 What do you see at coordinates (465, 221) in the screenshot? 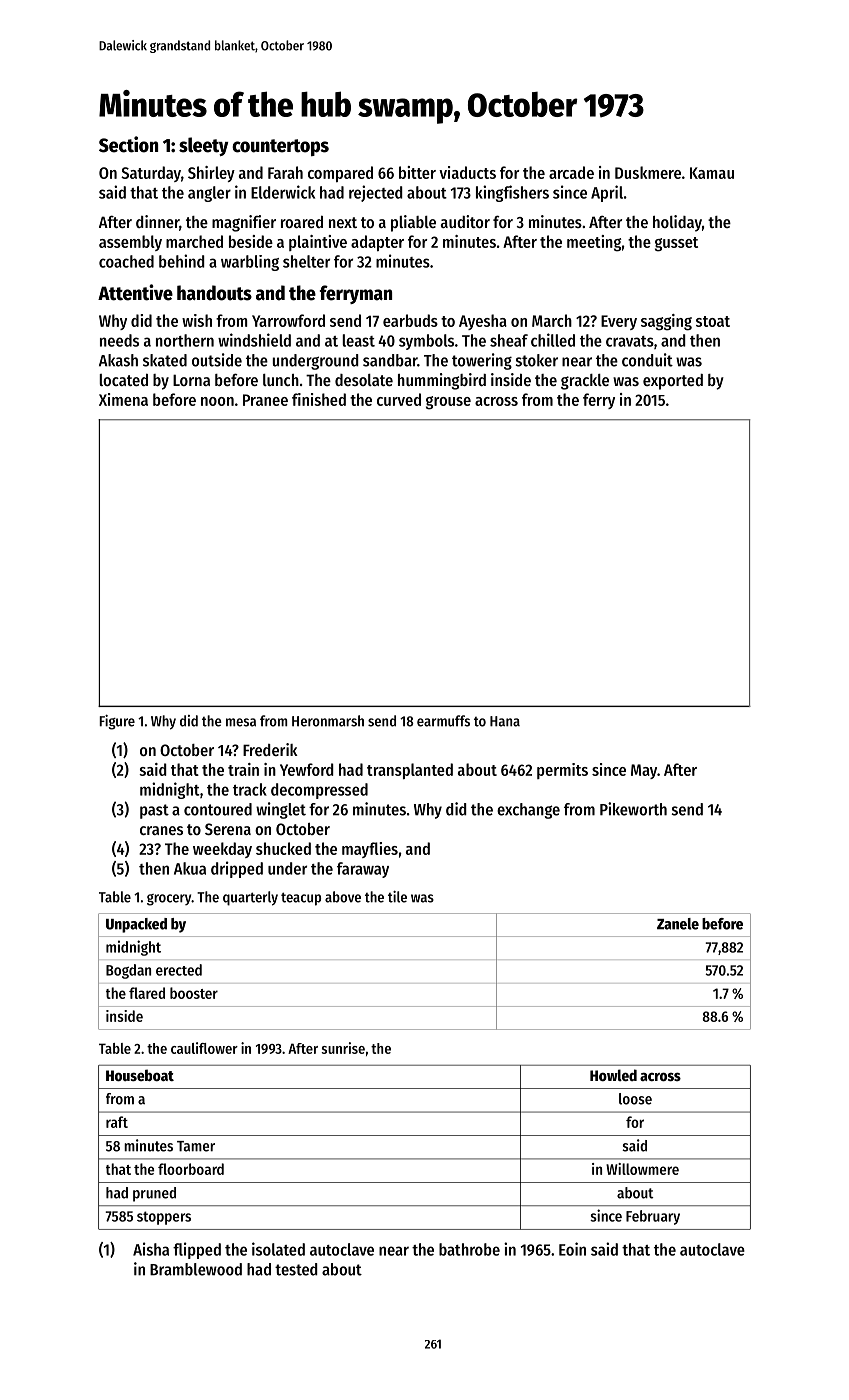
I see `auditor` at bounding box center [465, 221].
